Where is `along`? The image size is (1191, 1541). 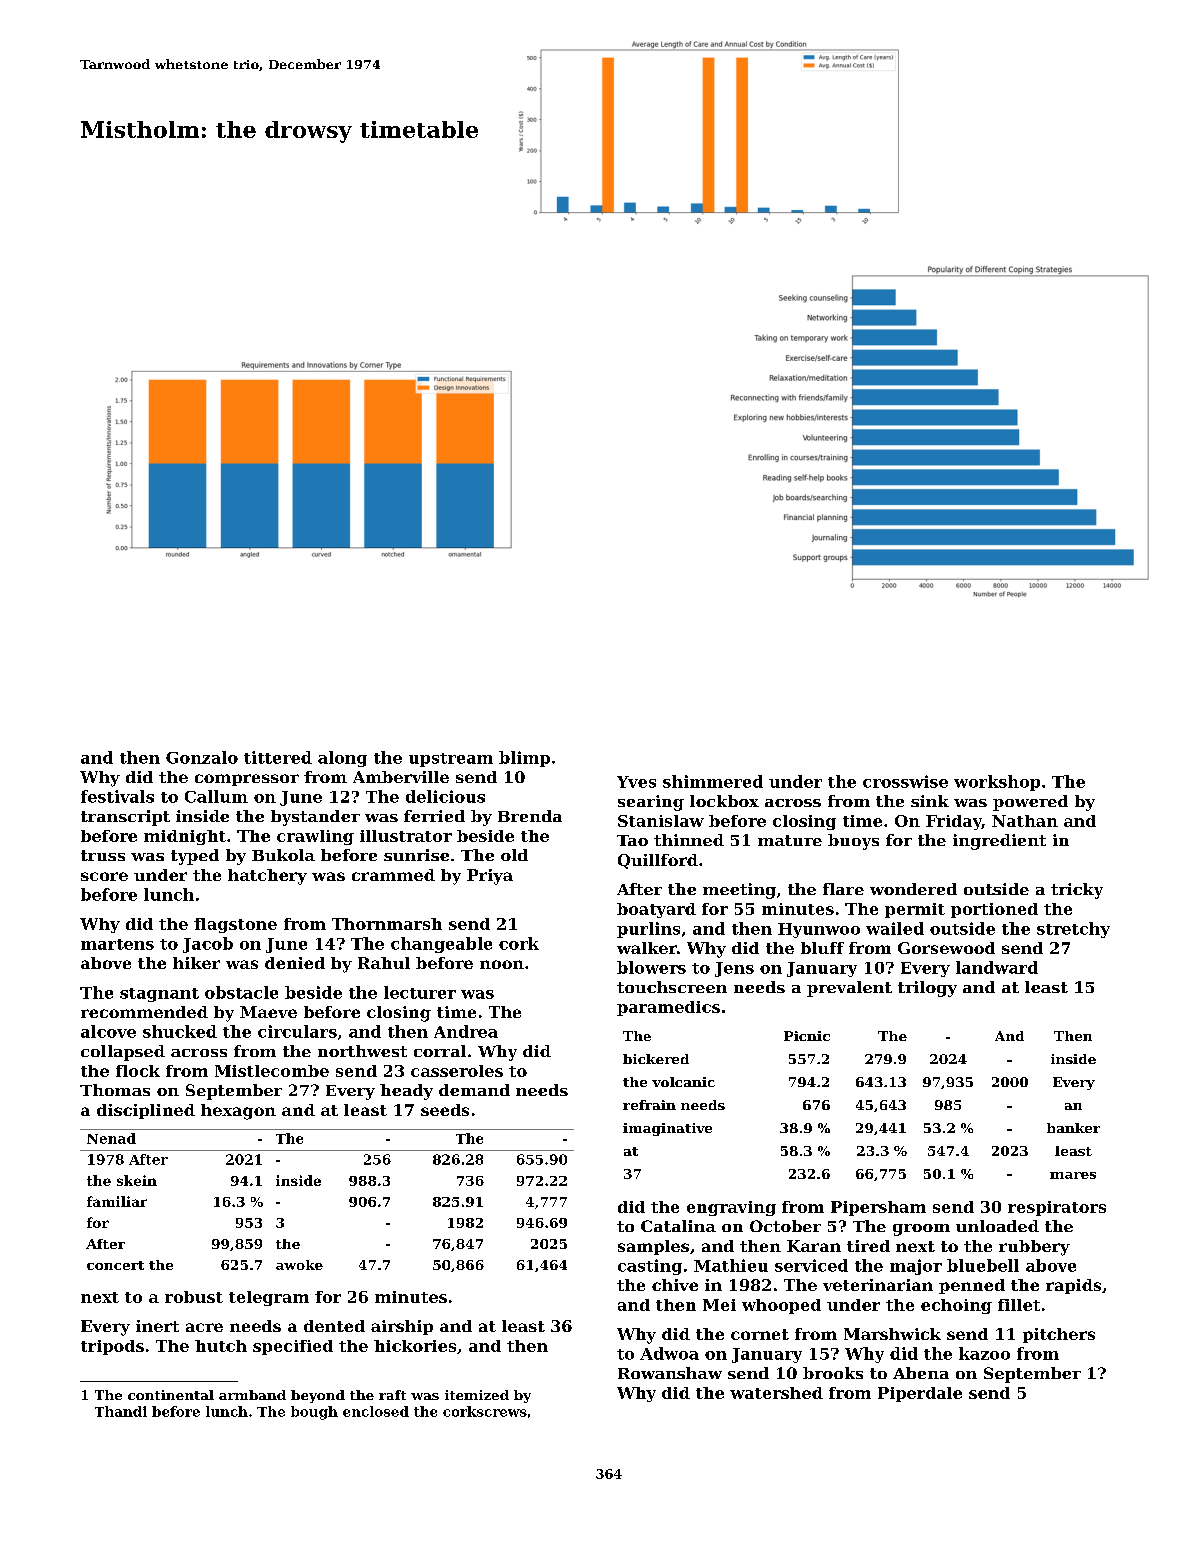
along is located at coordinates (342, 759).
